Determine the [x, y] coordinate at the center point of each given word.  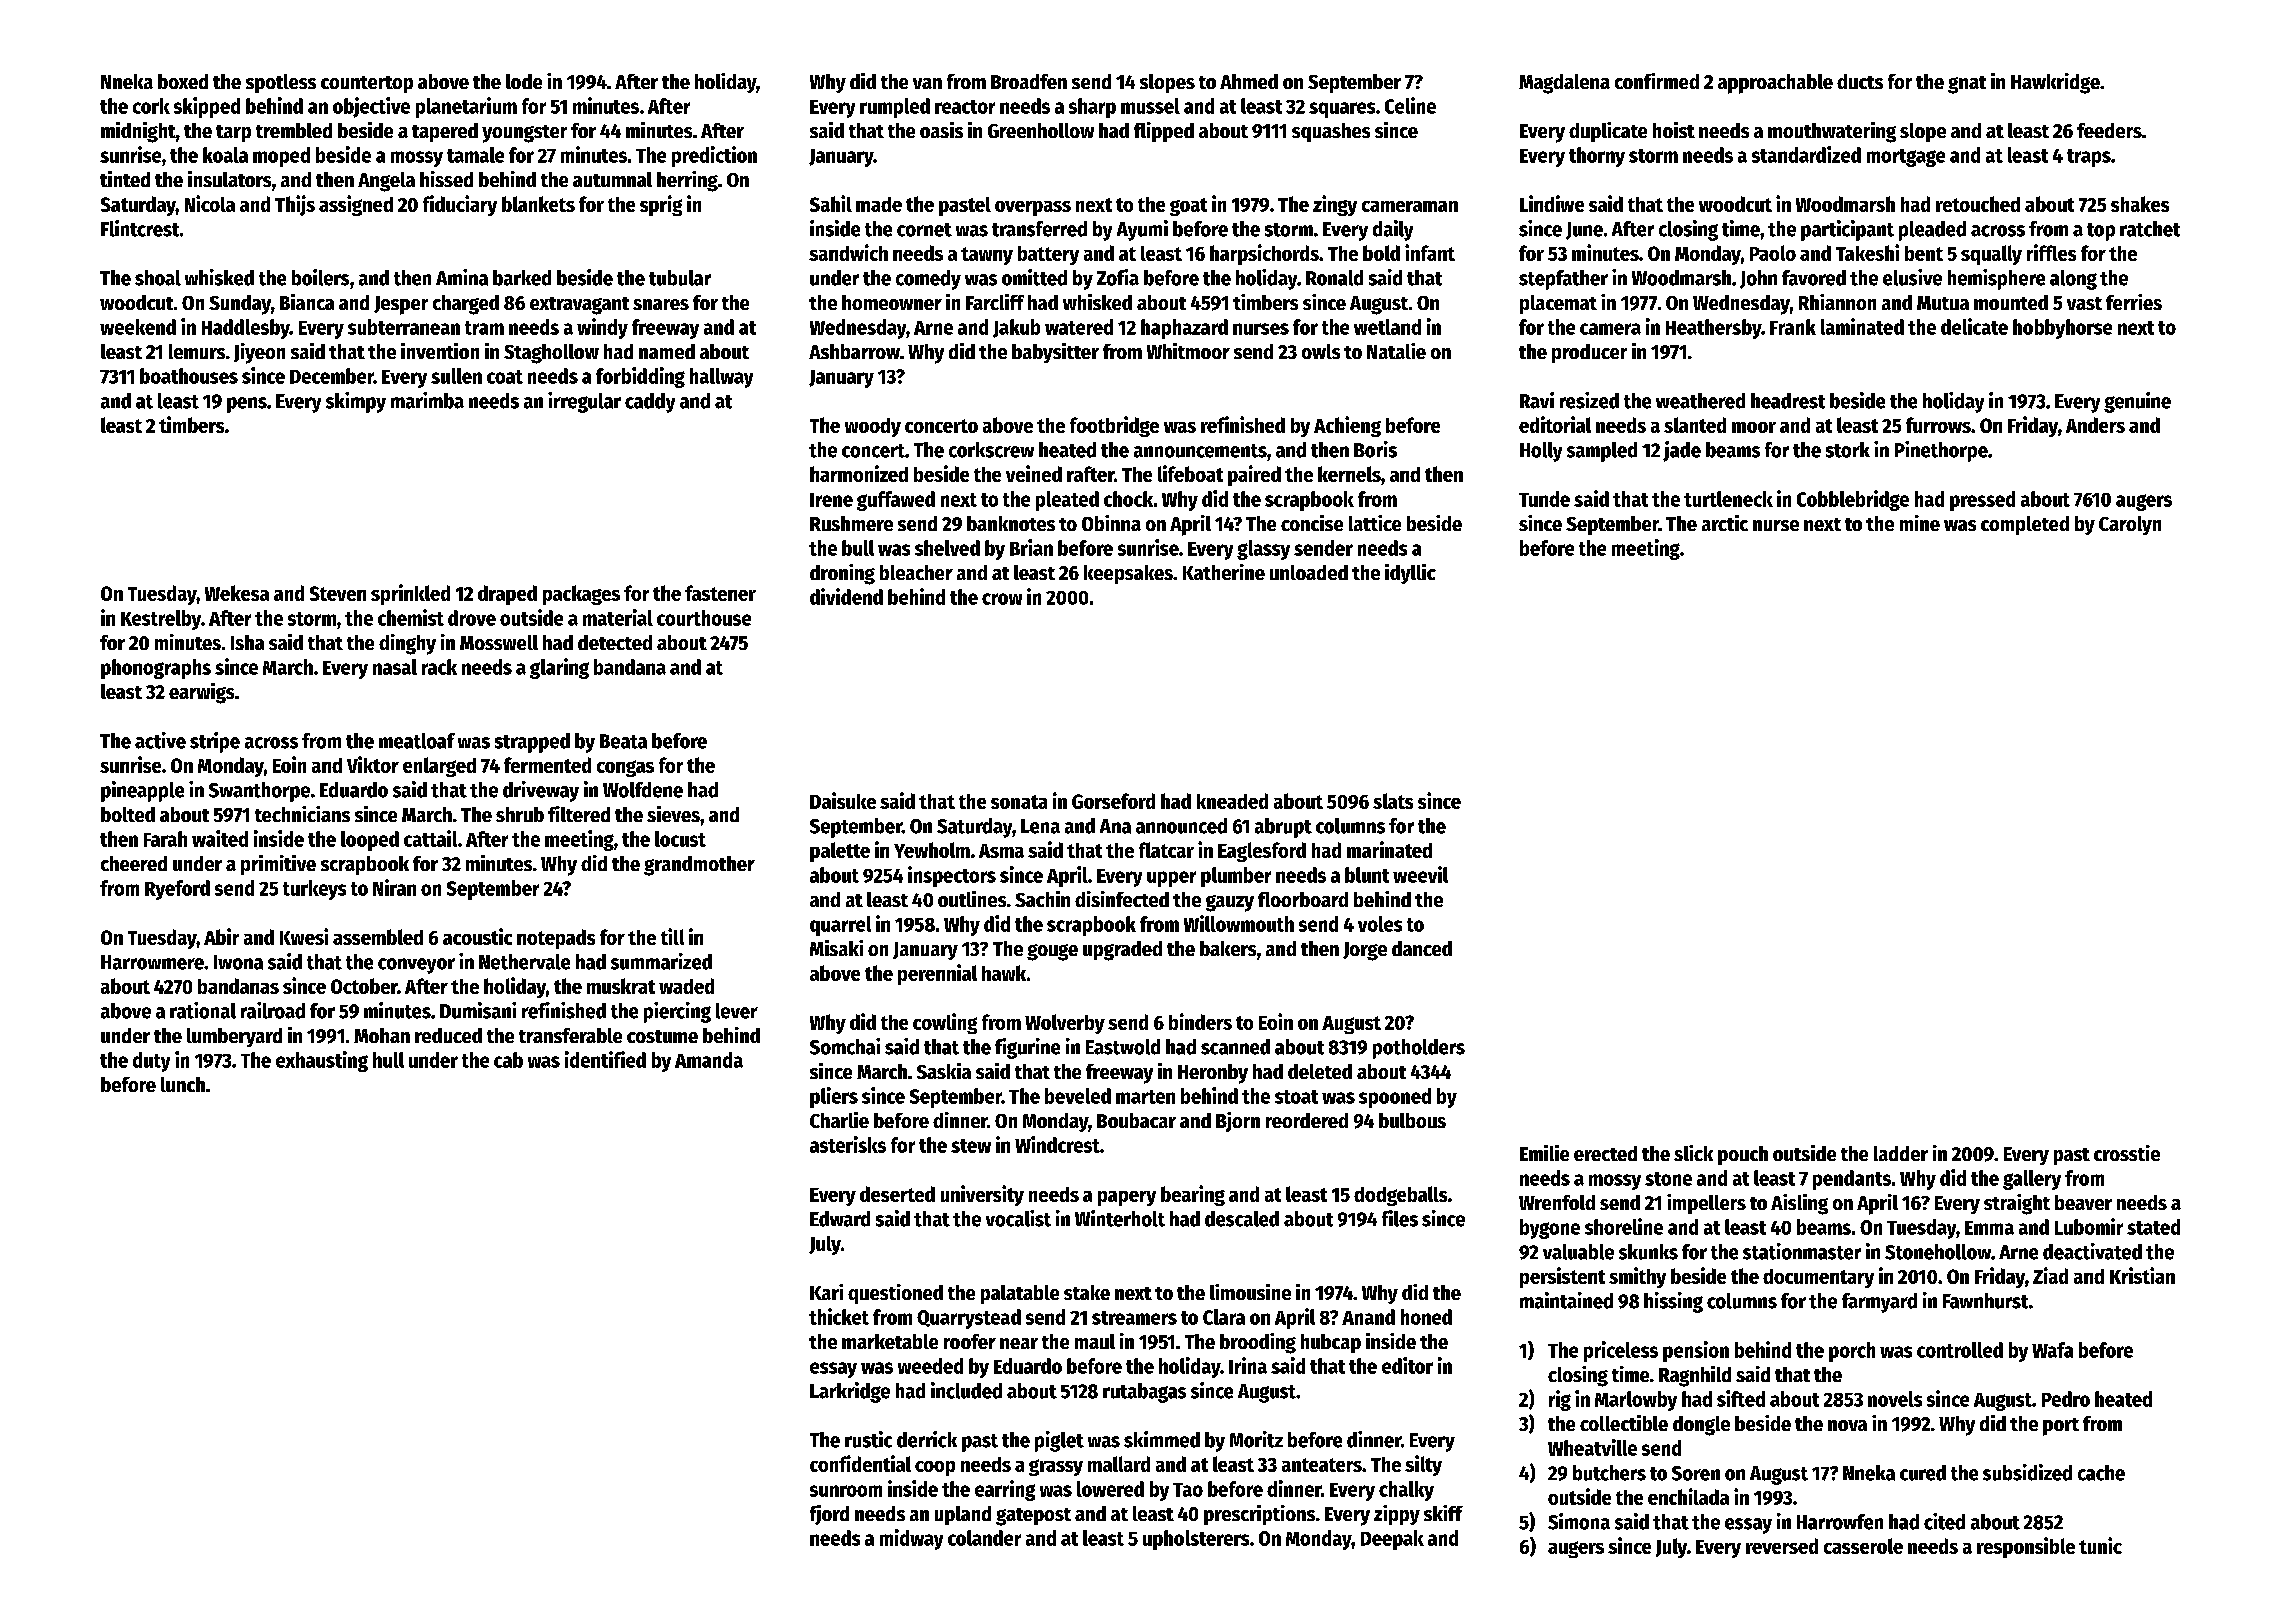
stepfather [1563, 280]
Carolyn [2130, 525]
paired [1254, 475]
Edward [840, 1219]
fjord [829, 1515]
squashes [1331, 132]
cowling [945, 1023]
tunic [2100, 1545]
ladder [1901, 1153]
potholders [1419, 1049]
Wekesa [237, 593]
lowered [1110, 1489]
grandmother [699, 866]
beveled [1078, 1096]
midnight [138, 132]
